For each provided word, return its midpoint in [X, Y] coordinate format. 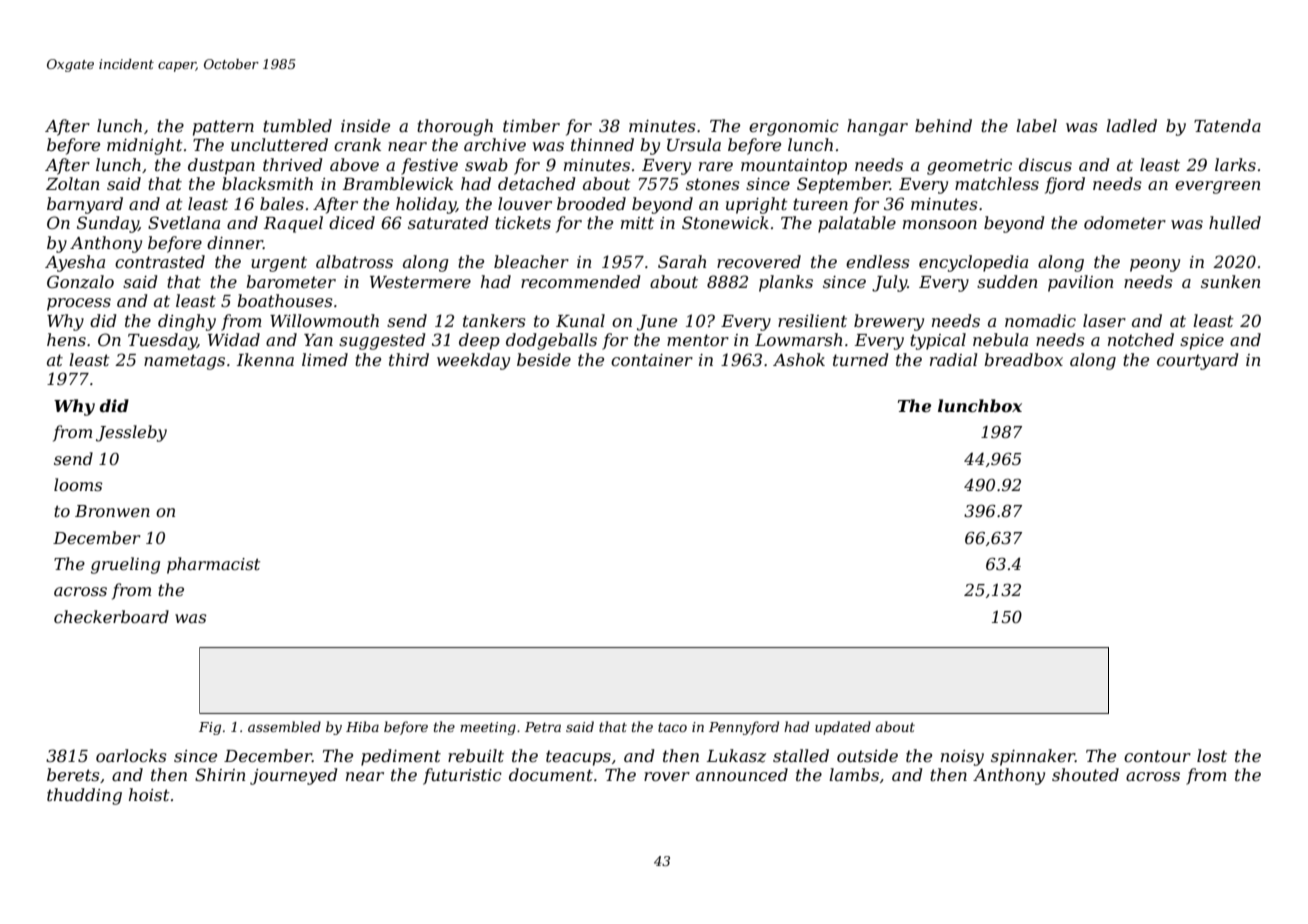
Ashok [799, 359]
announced [742, 774]
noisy [962, 758]
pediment [401, 757]
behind [943, 125]
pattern [223, 128]
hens [66, 339]
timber [531, 125]
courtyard [1197, 361]
